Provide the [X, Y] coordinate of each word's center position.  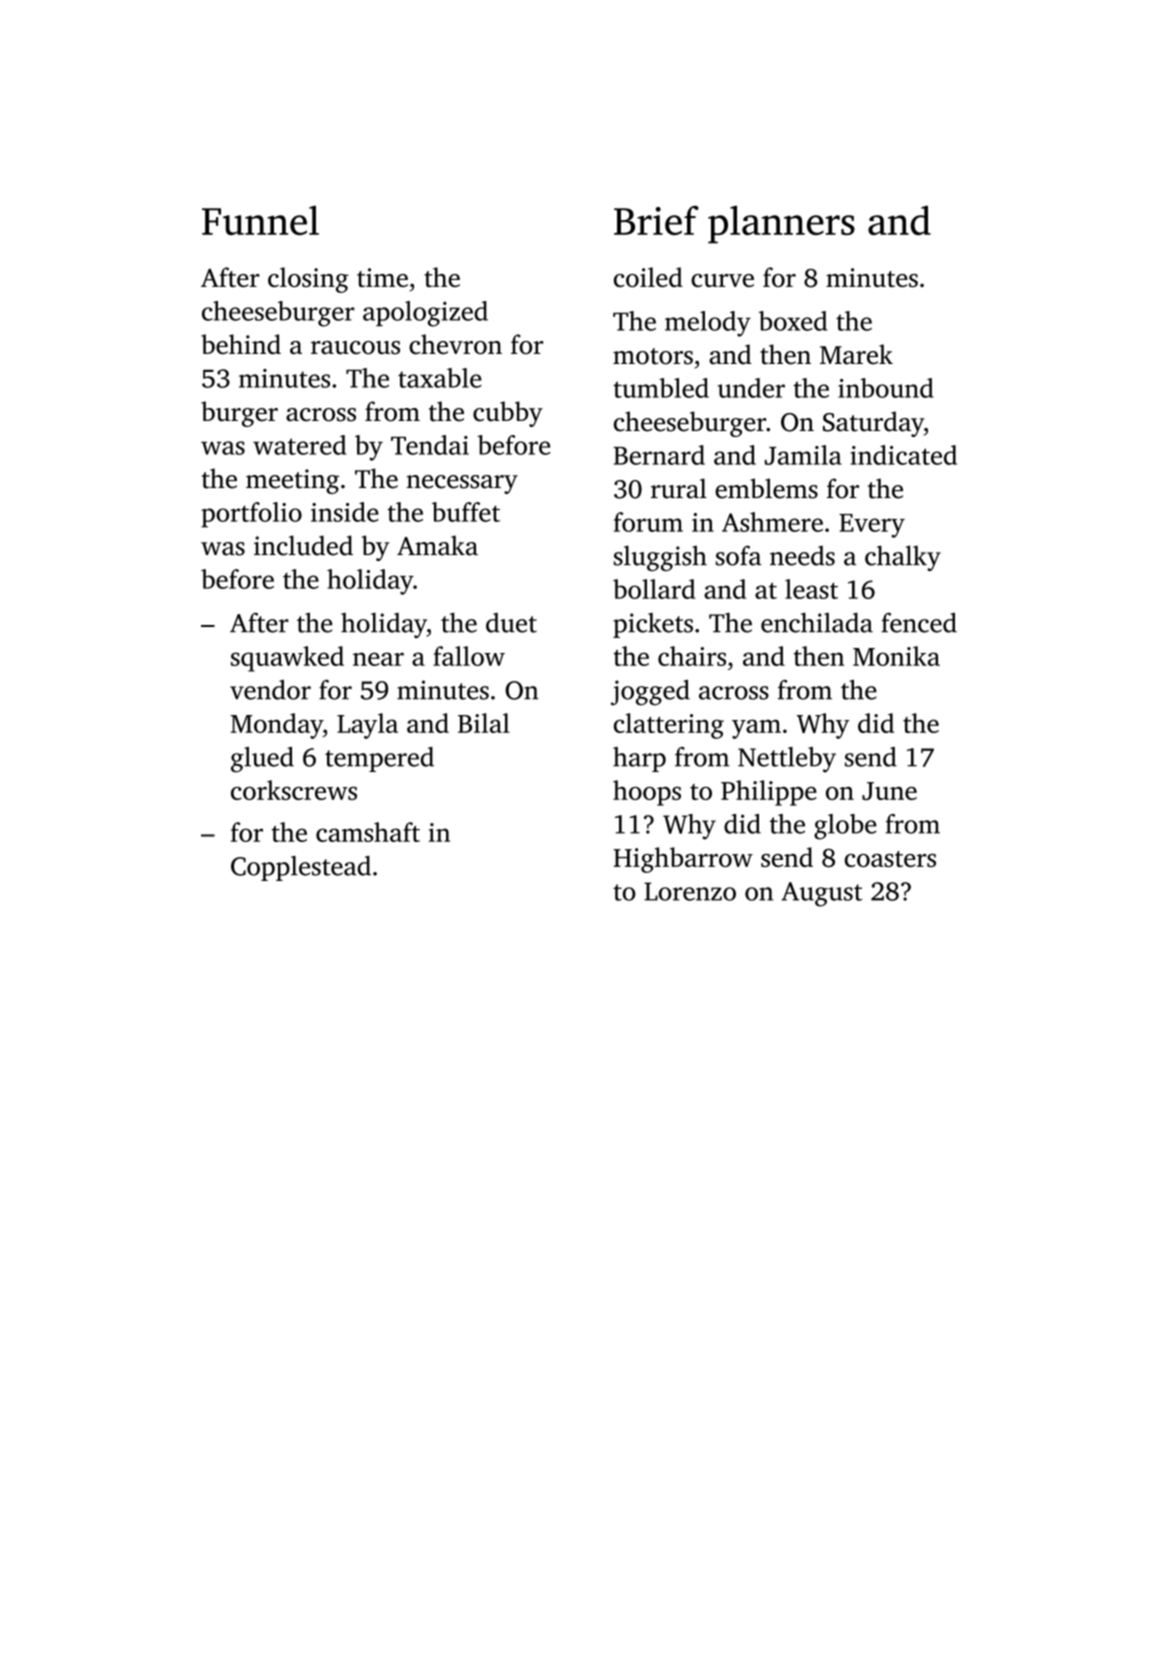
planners [781, 225]
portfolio [251, 515]
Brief [656, 220]
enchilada [817, 622]
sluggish [660, 558]
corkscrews [294, 790]
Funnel [260, 220]
